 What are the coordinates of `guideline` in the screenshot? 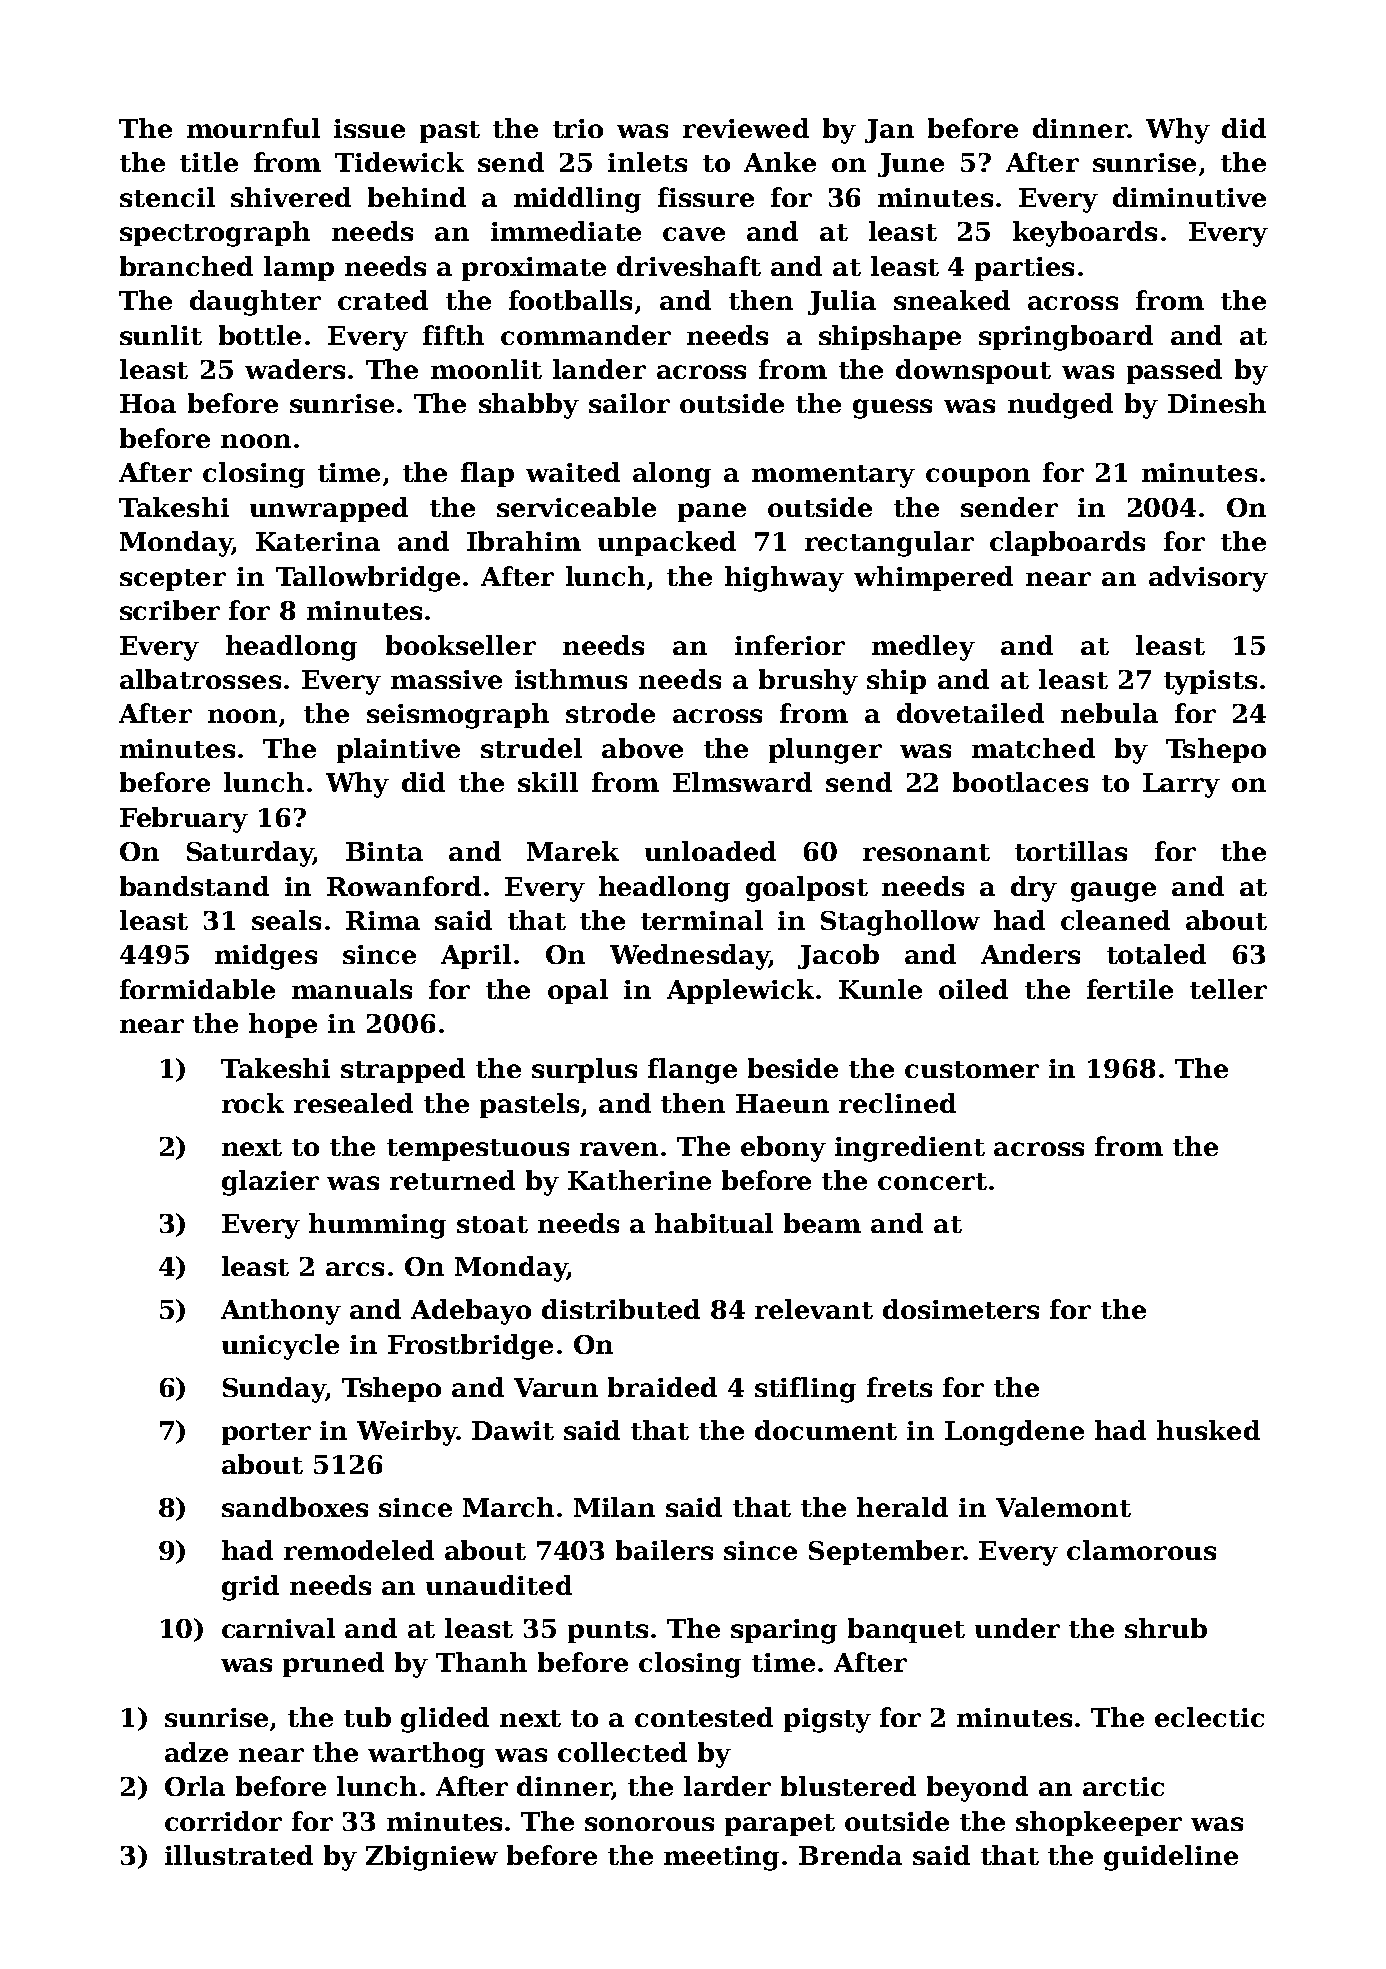 It's located at (1171, 1858).
